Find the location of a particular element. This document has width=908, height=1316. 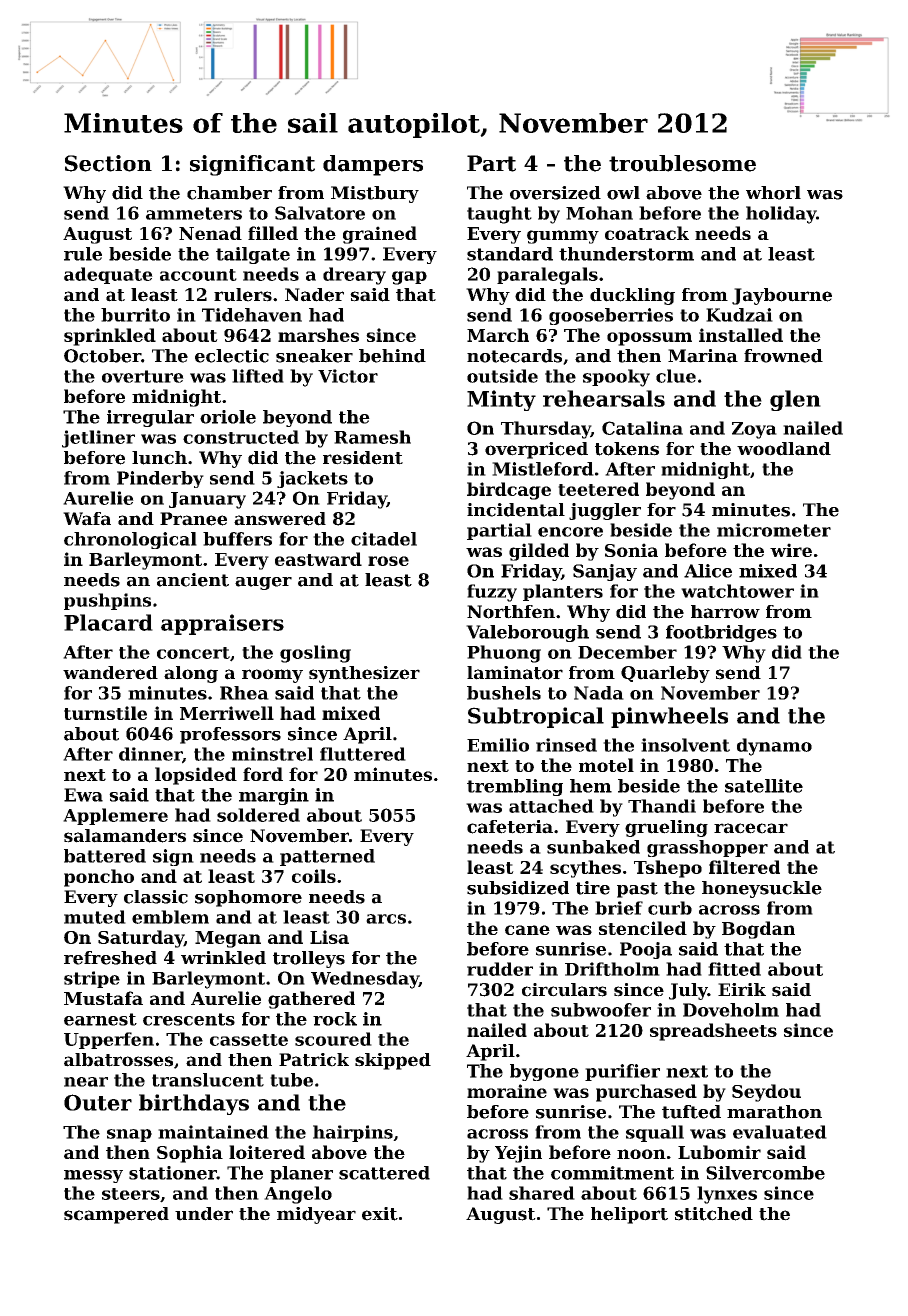

midyear is located at coordinates (316, 1215).
